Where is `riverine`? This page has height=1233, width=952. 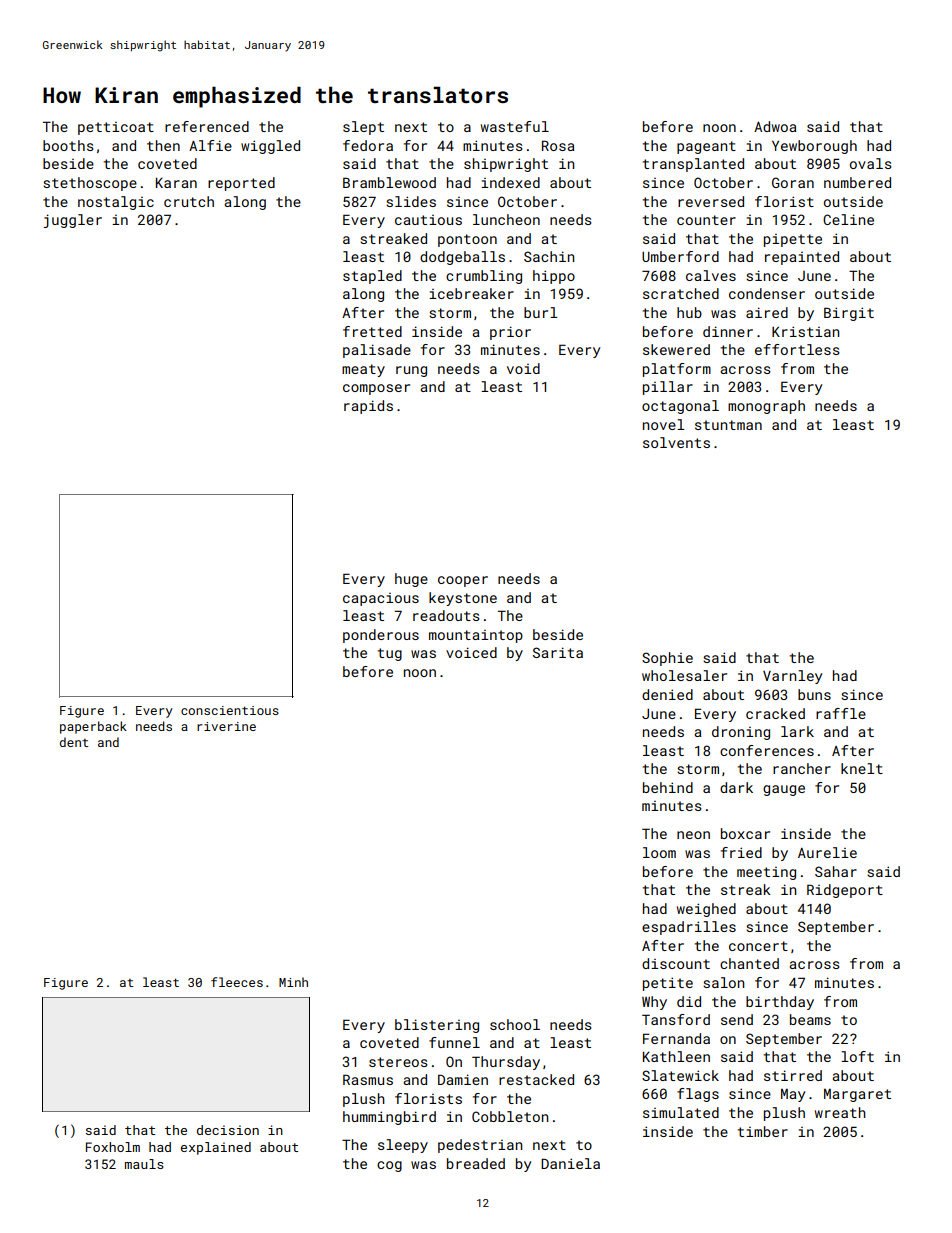
riverine is located at coordinates (226, 726).
